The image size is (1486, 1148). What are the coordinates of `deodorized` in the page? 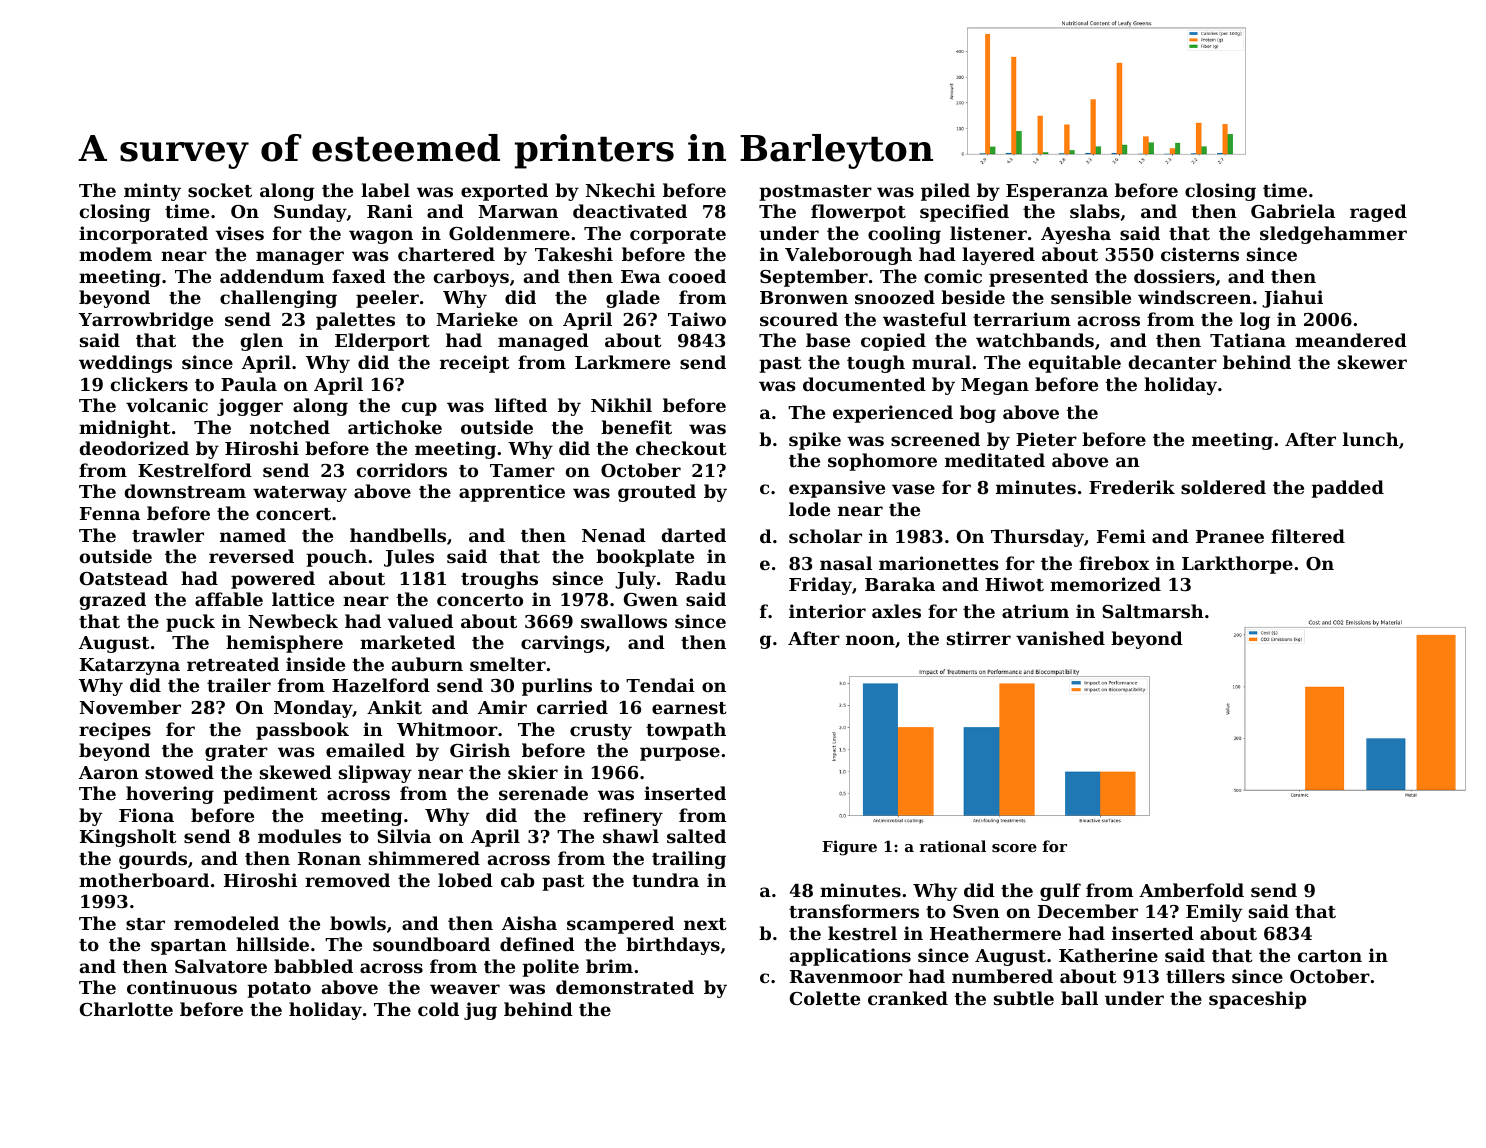 It's located at (134, 448).
